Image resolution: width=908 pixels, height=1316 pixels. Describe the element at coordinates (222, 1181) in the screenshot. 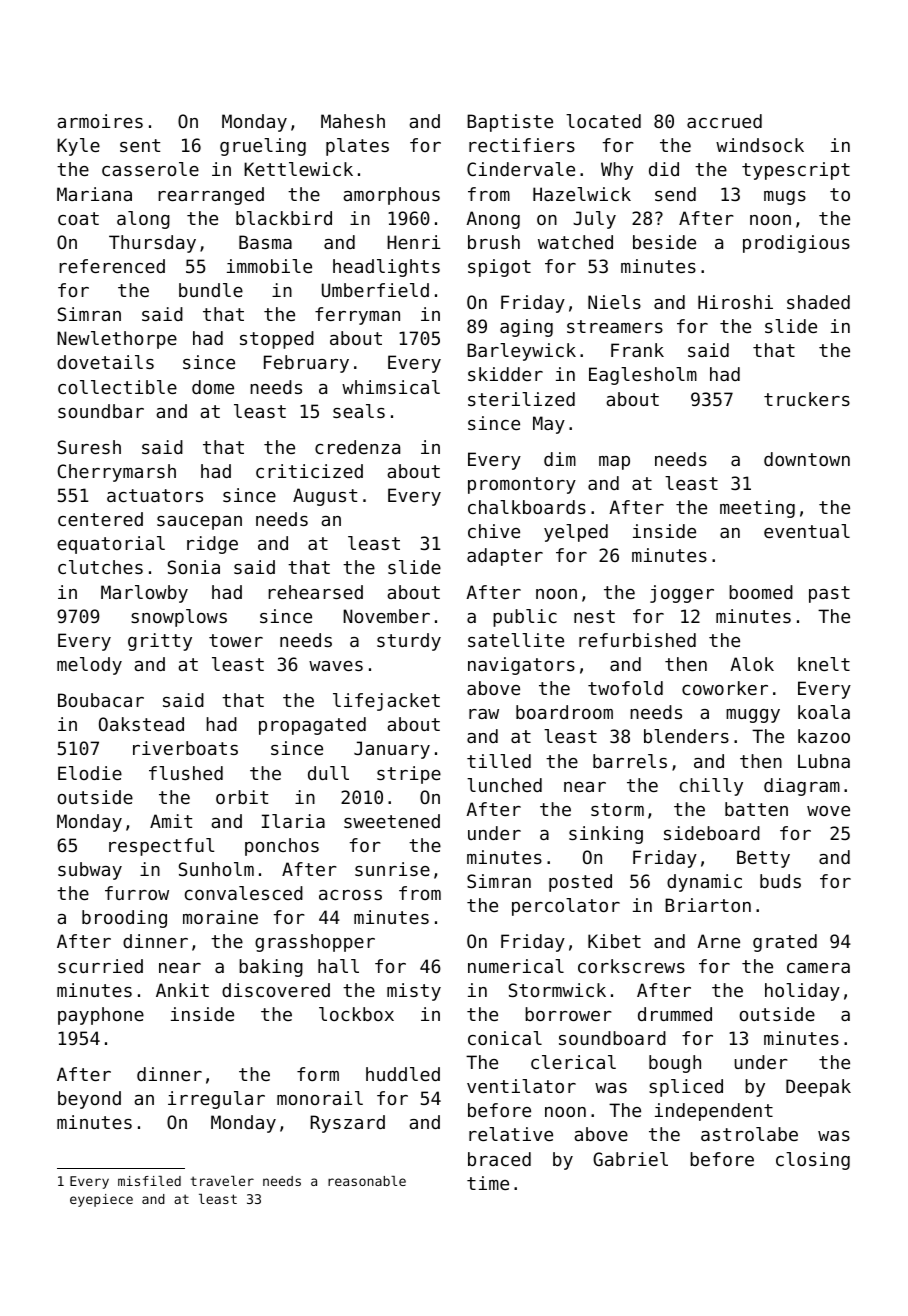

I see `traveler` at that location.
